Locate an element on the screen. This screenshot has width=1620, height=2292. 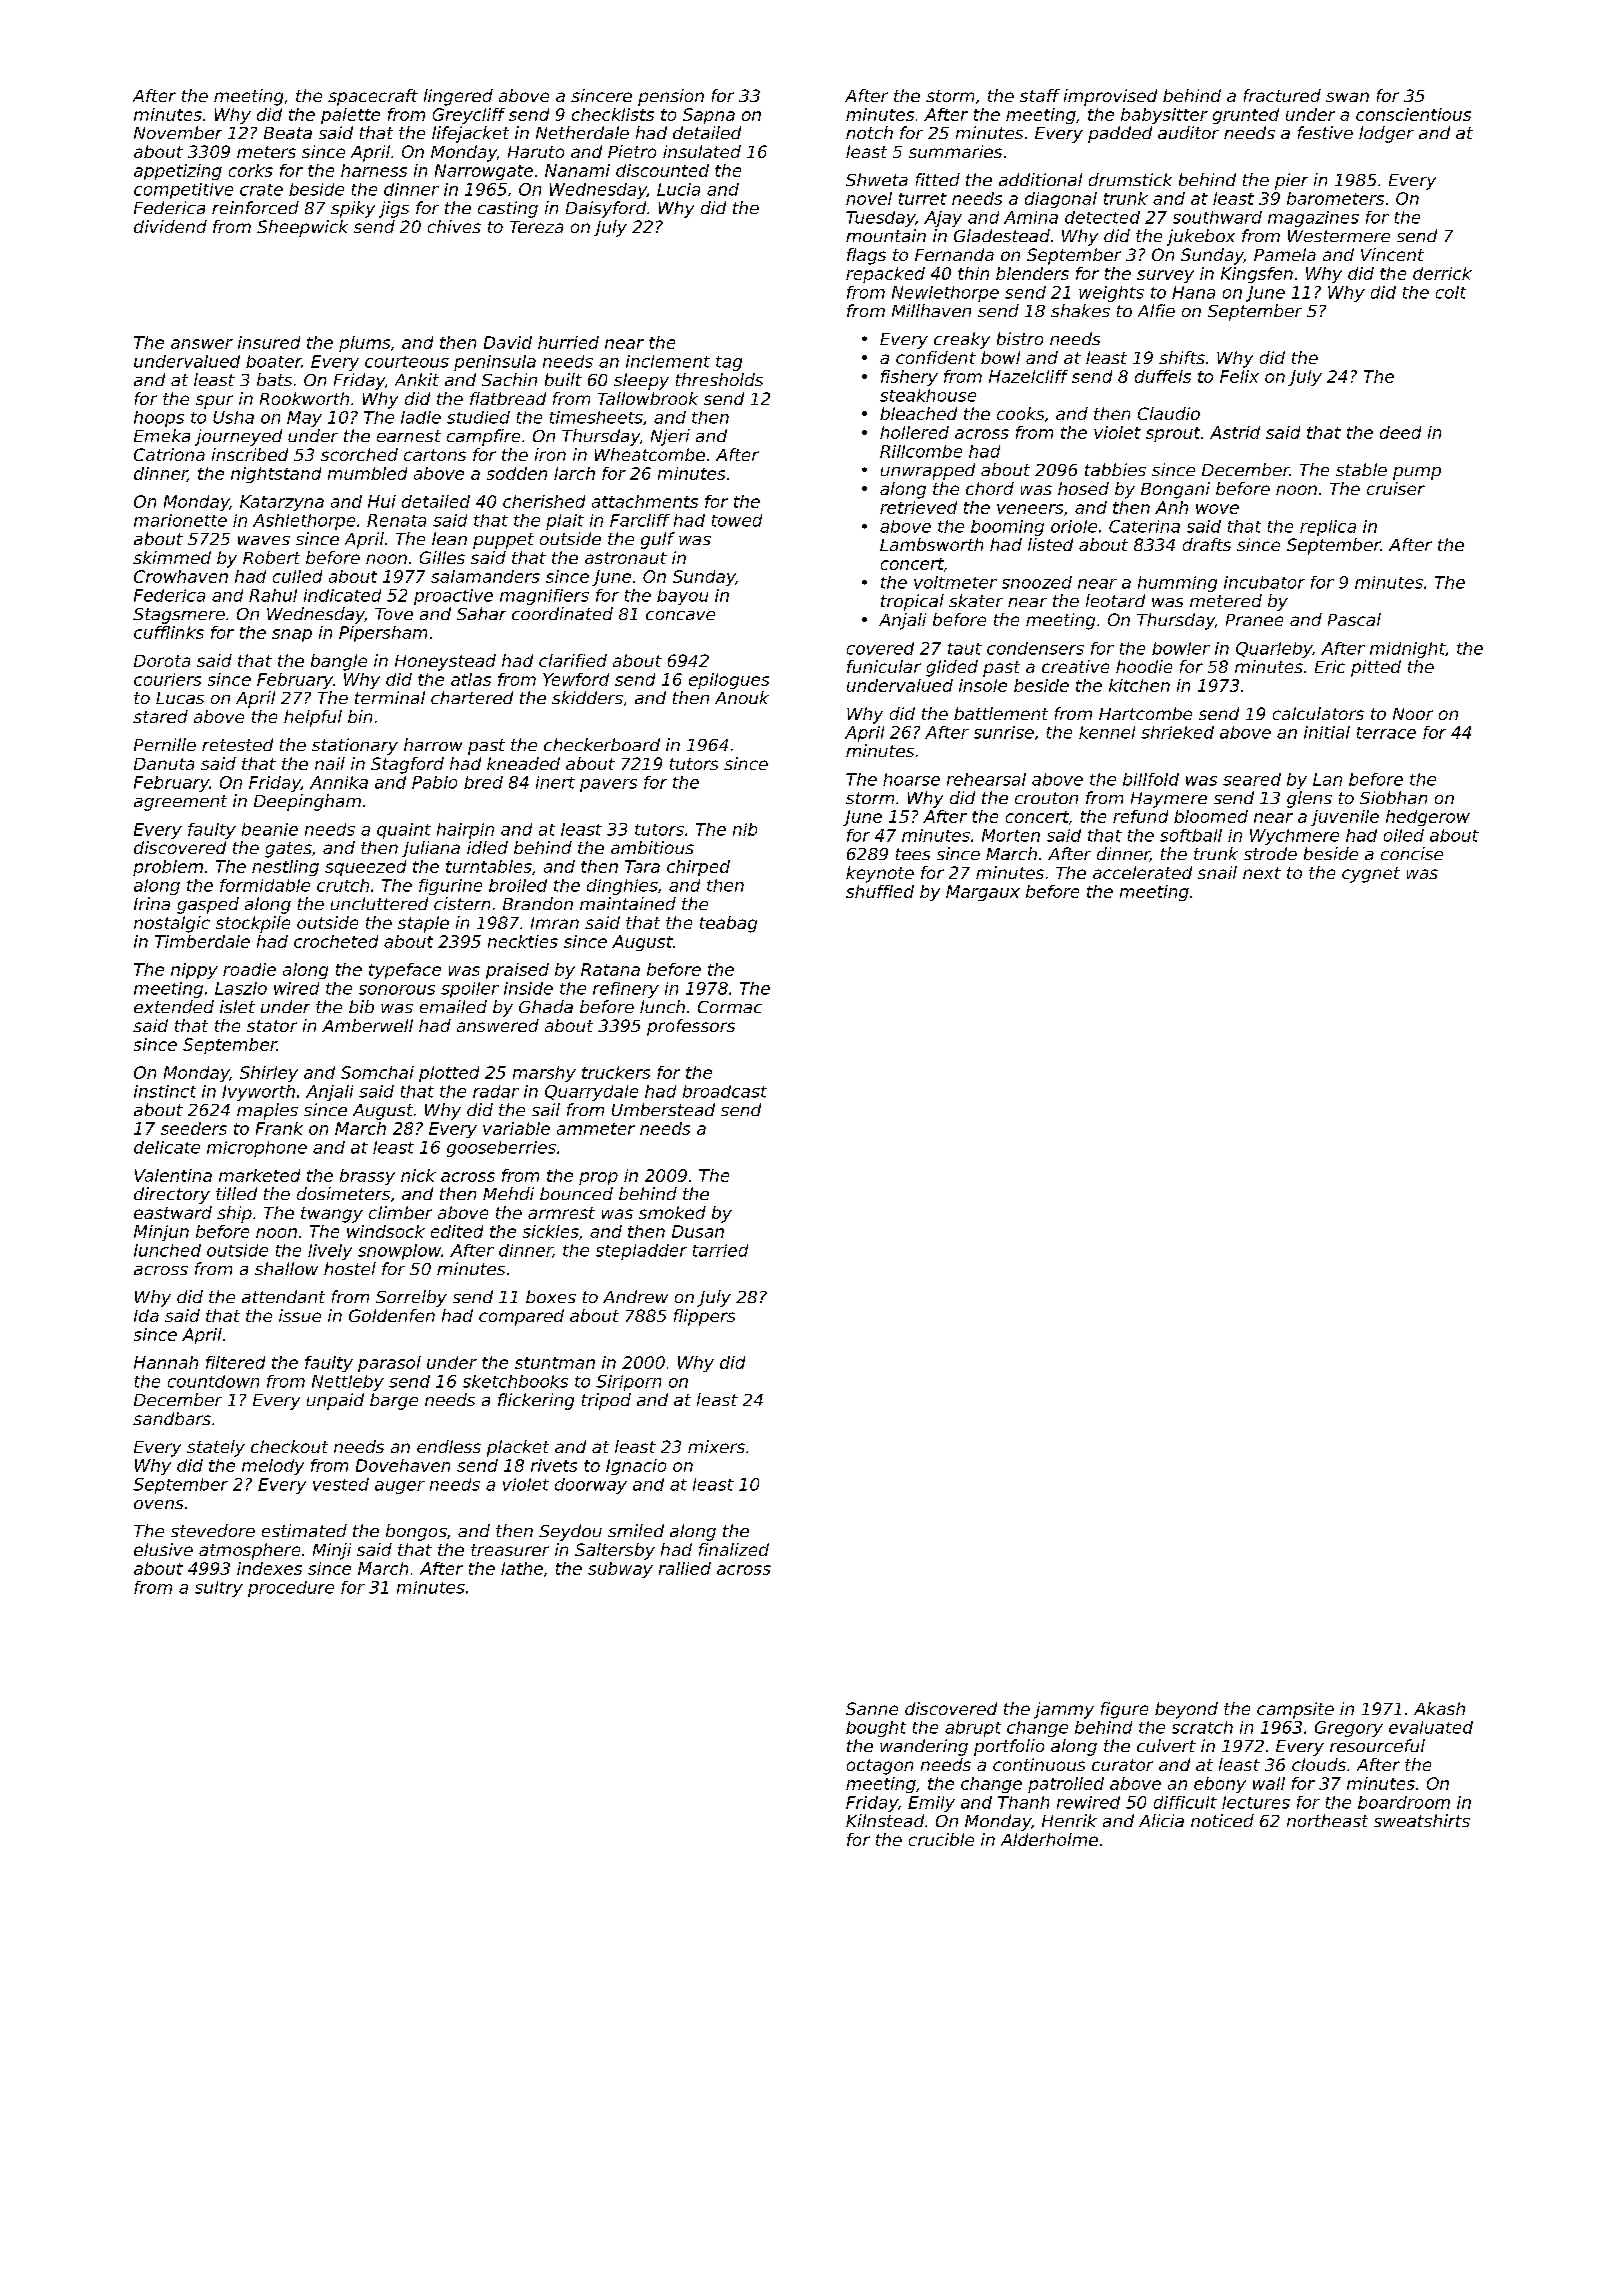
Pamela is located at coordinates (1285, 254).
